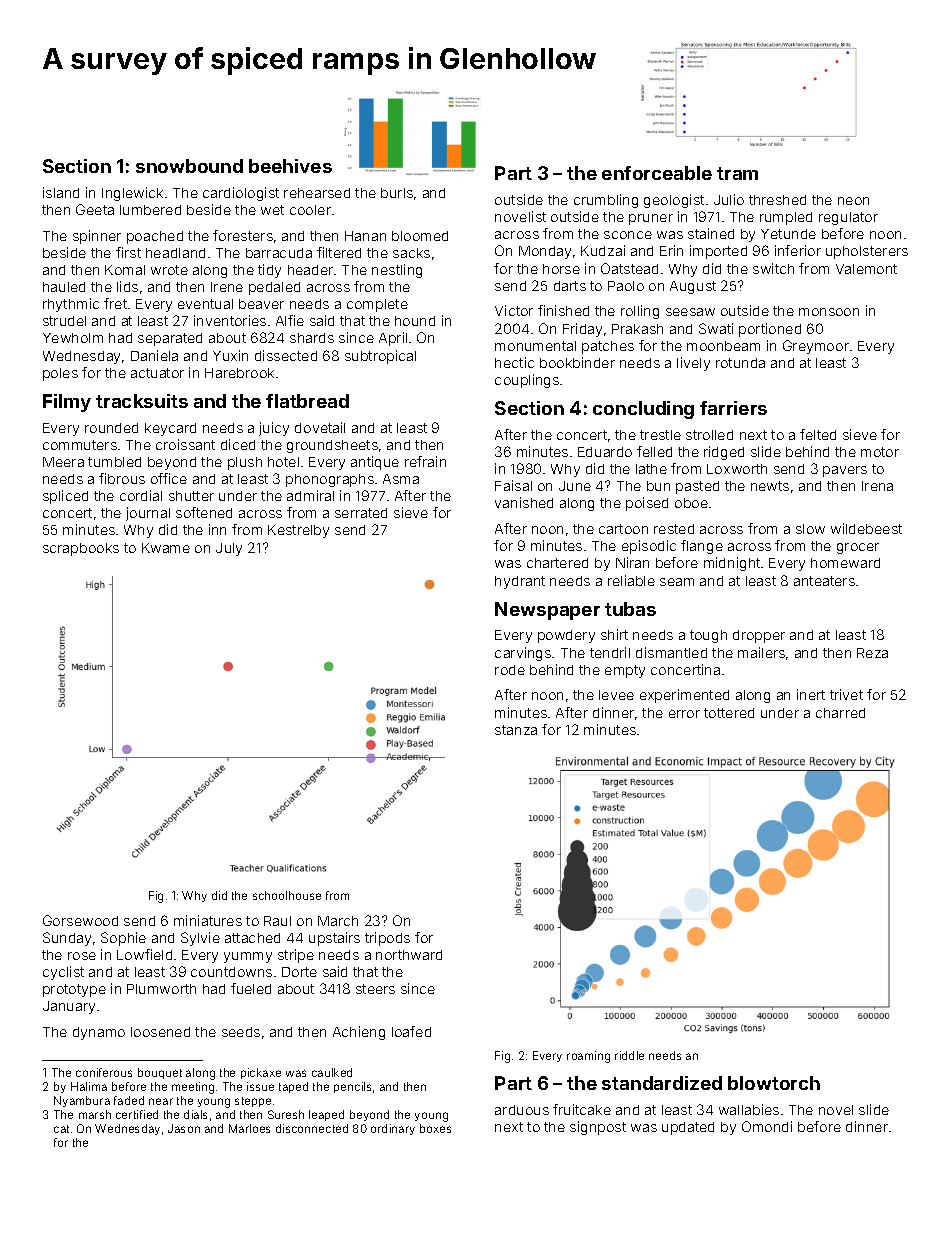  I want to click on riddle, so click(629, 1055).
